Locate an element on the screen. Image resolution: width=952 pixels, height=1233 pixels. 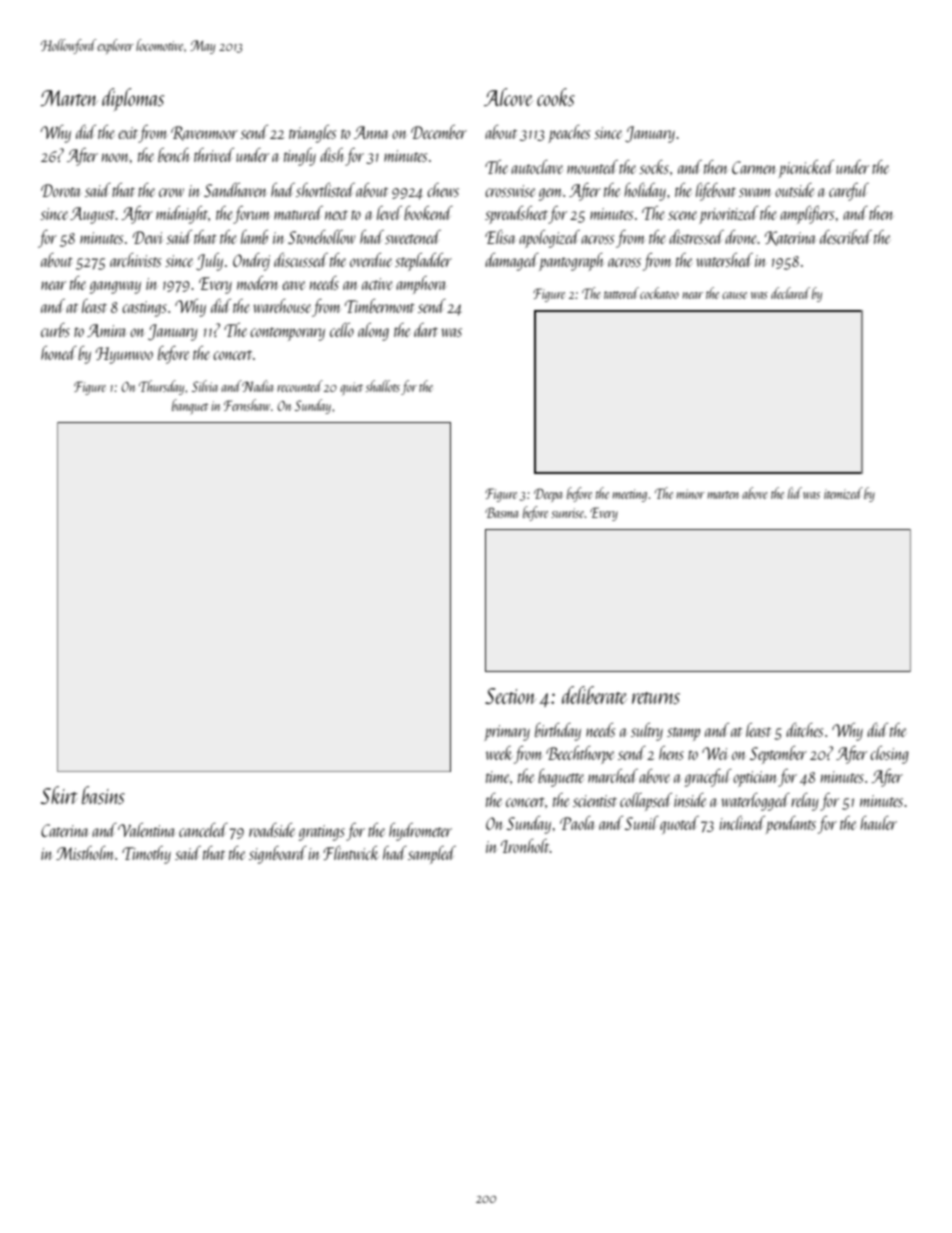
December is located at coordinates (439, 132).
